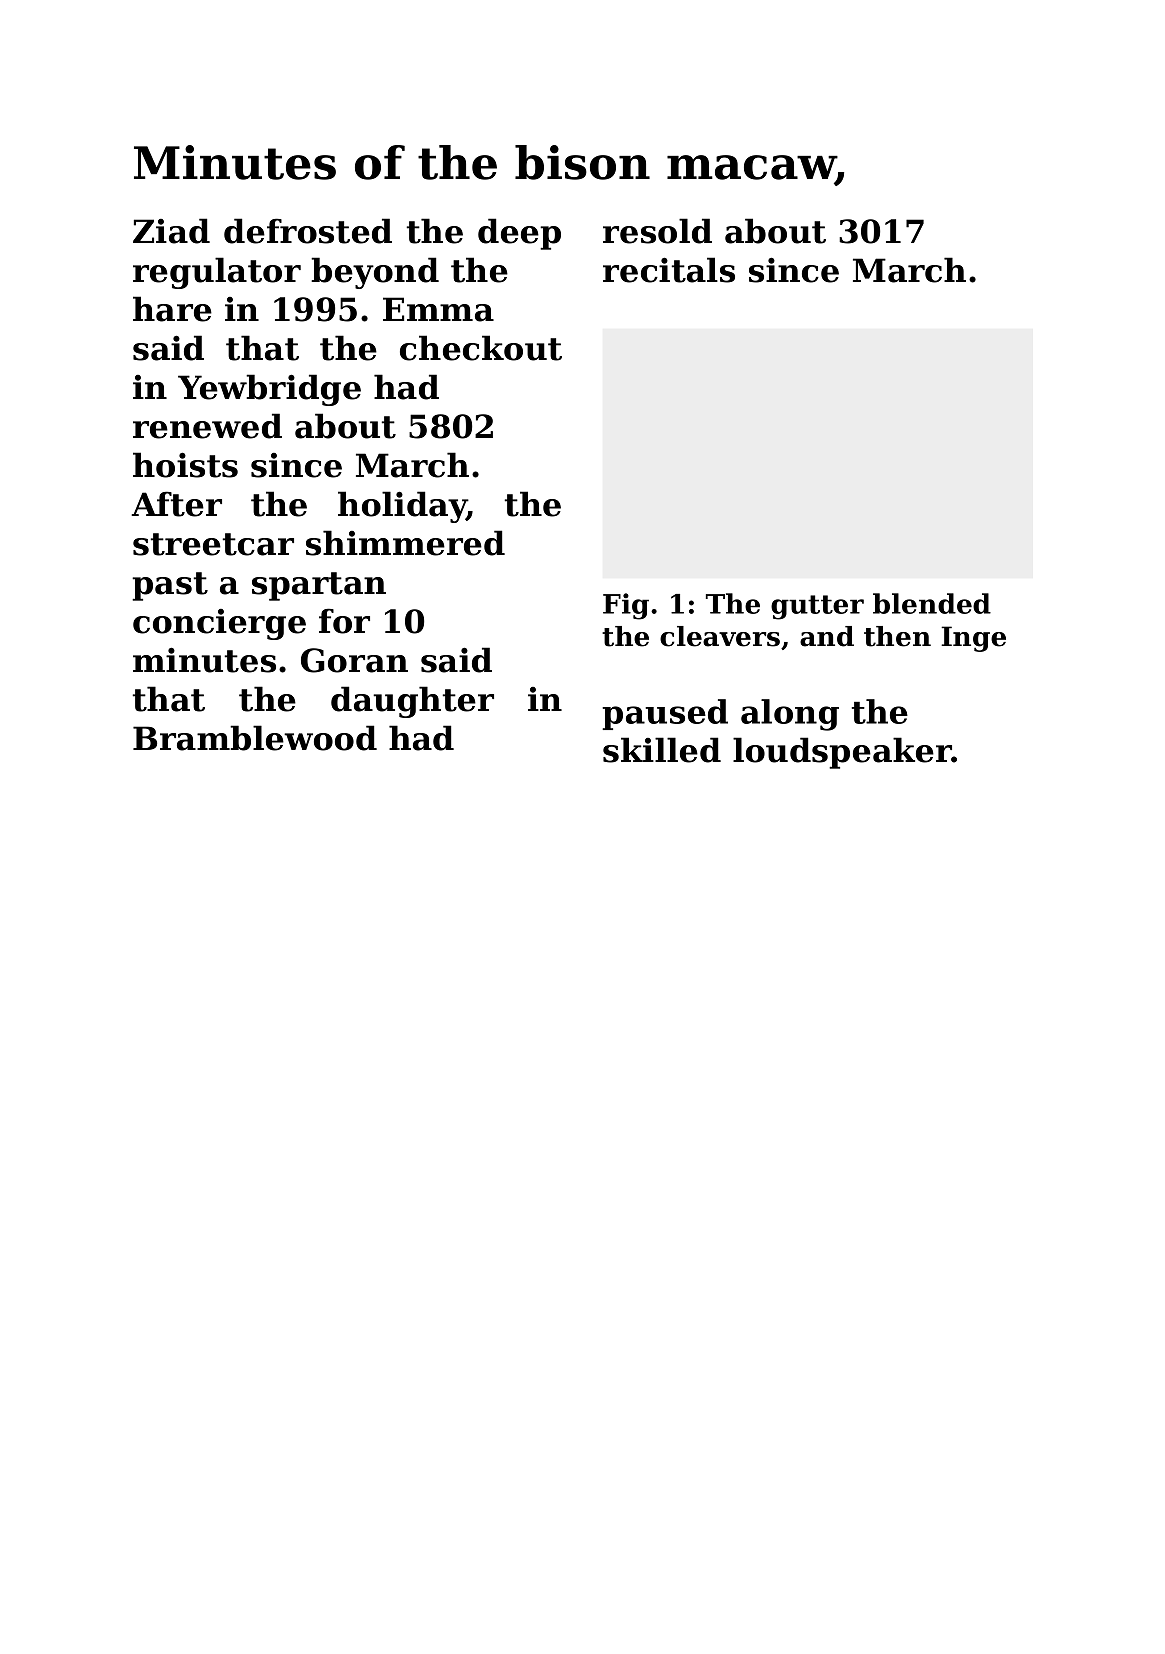 The image size is (1165, 1654). What do you see at coordinates (308, 231) in the screenshot?
I see `defrosted` at bounding box center [308, 231].
